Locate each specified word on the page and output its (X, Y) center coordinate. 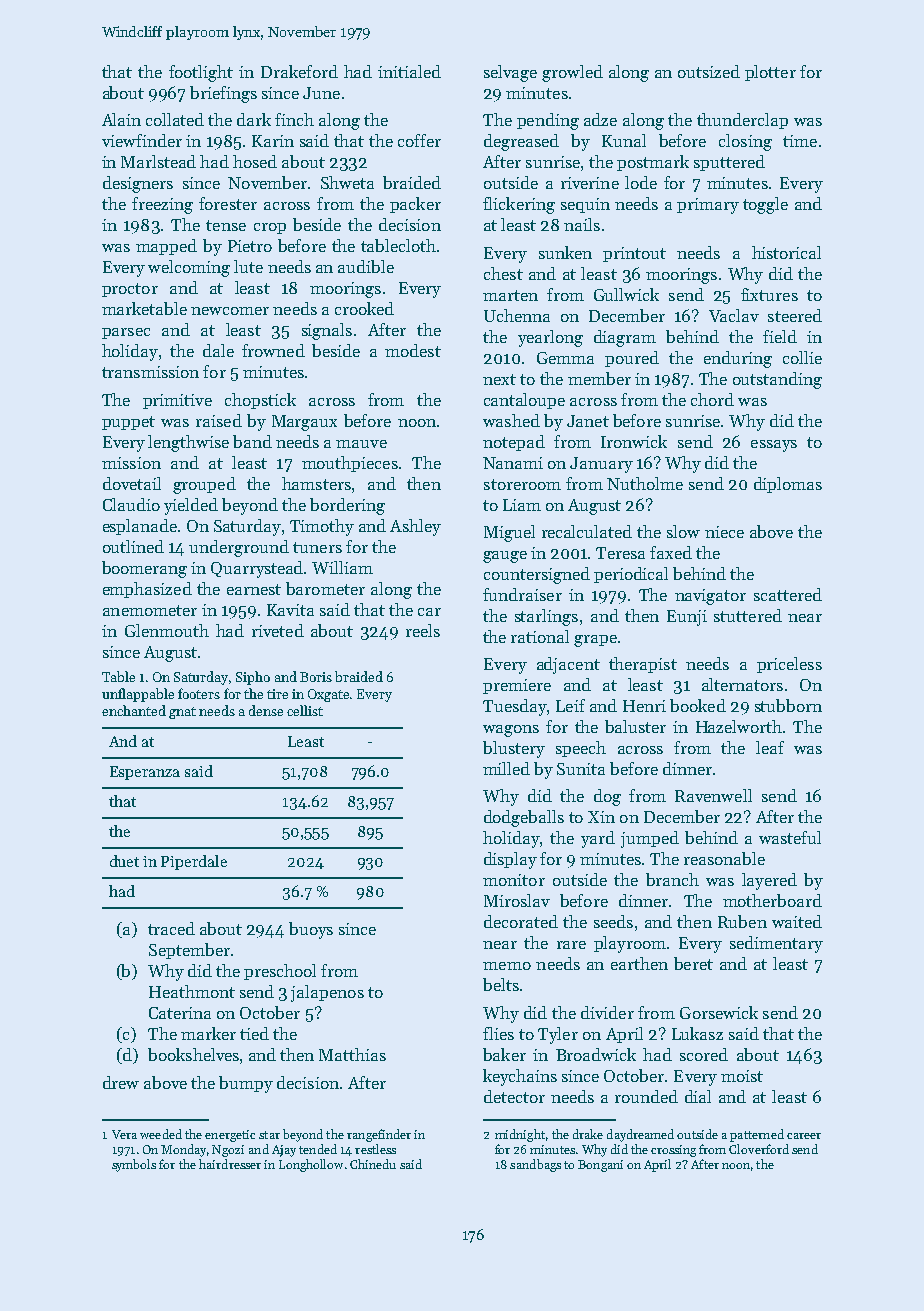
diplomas (788, 485)
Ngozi (228, 1151)
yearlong (550, 338)
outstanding (777, 380)
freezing (162, 205)
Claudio (131, 504)
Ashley (415, 527)
